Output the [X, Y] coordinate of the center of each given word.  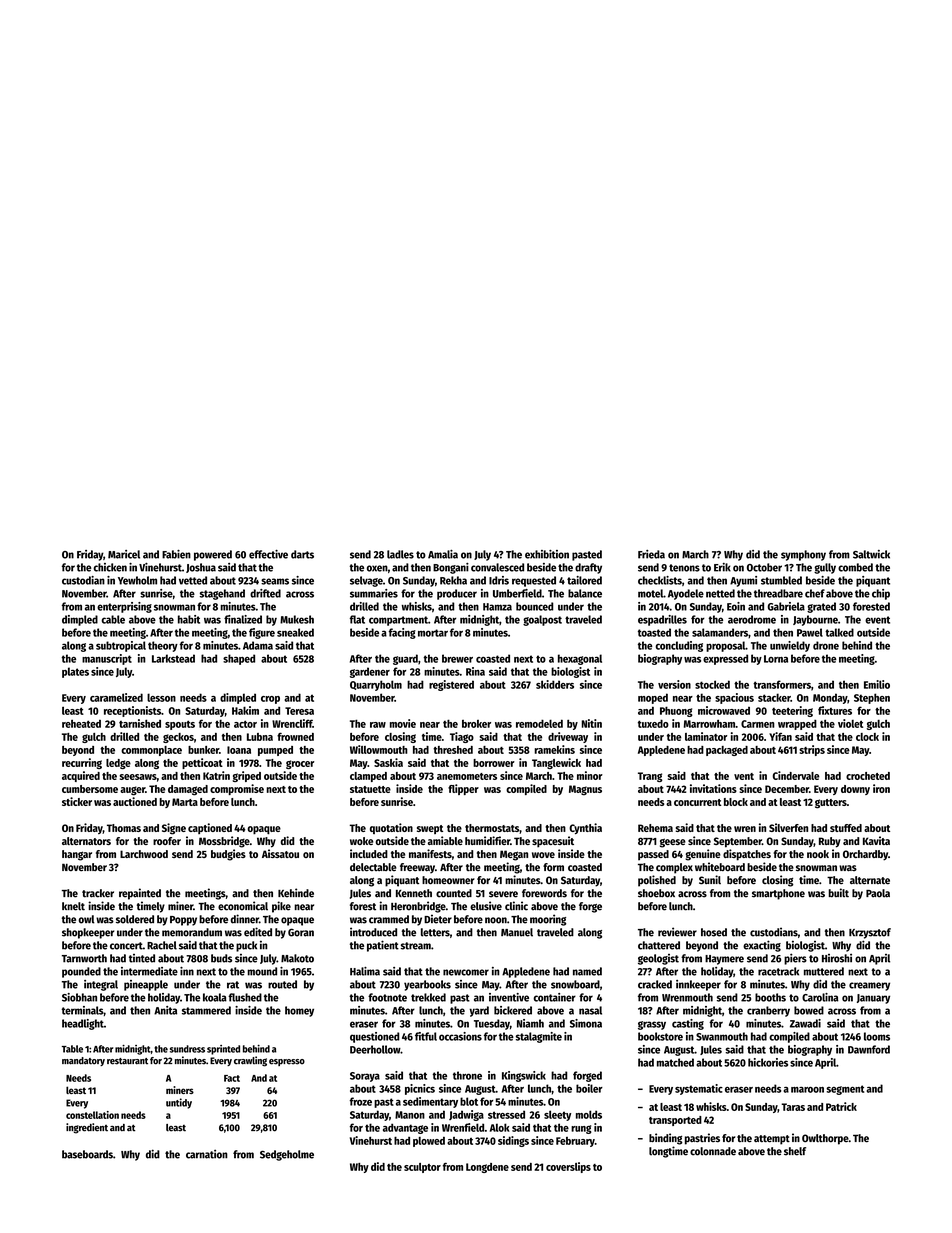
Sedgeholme [287, 1155]
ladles [400, 554]
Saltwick [871, 554]
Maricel [124, 554]
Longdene [487, 1168]
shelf [795, 1151]
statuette [370, 789]
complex [674, 868]
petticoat [202, 763]
